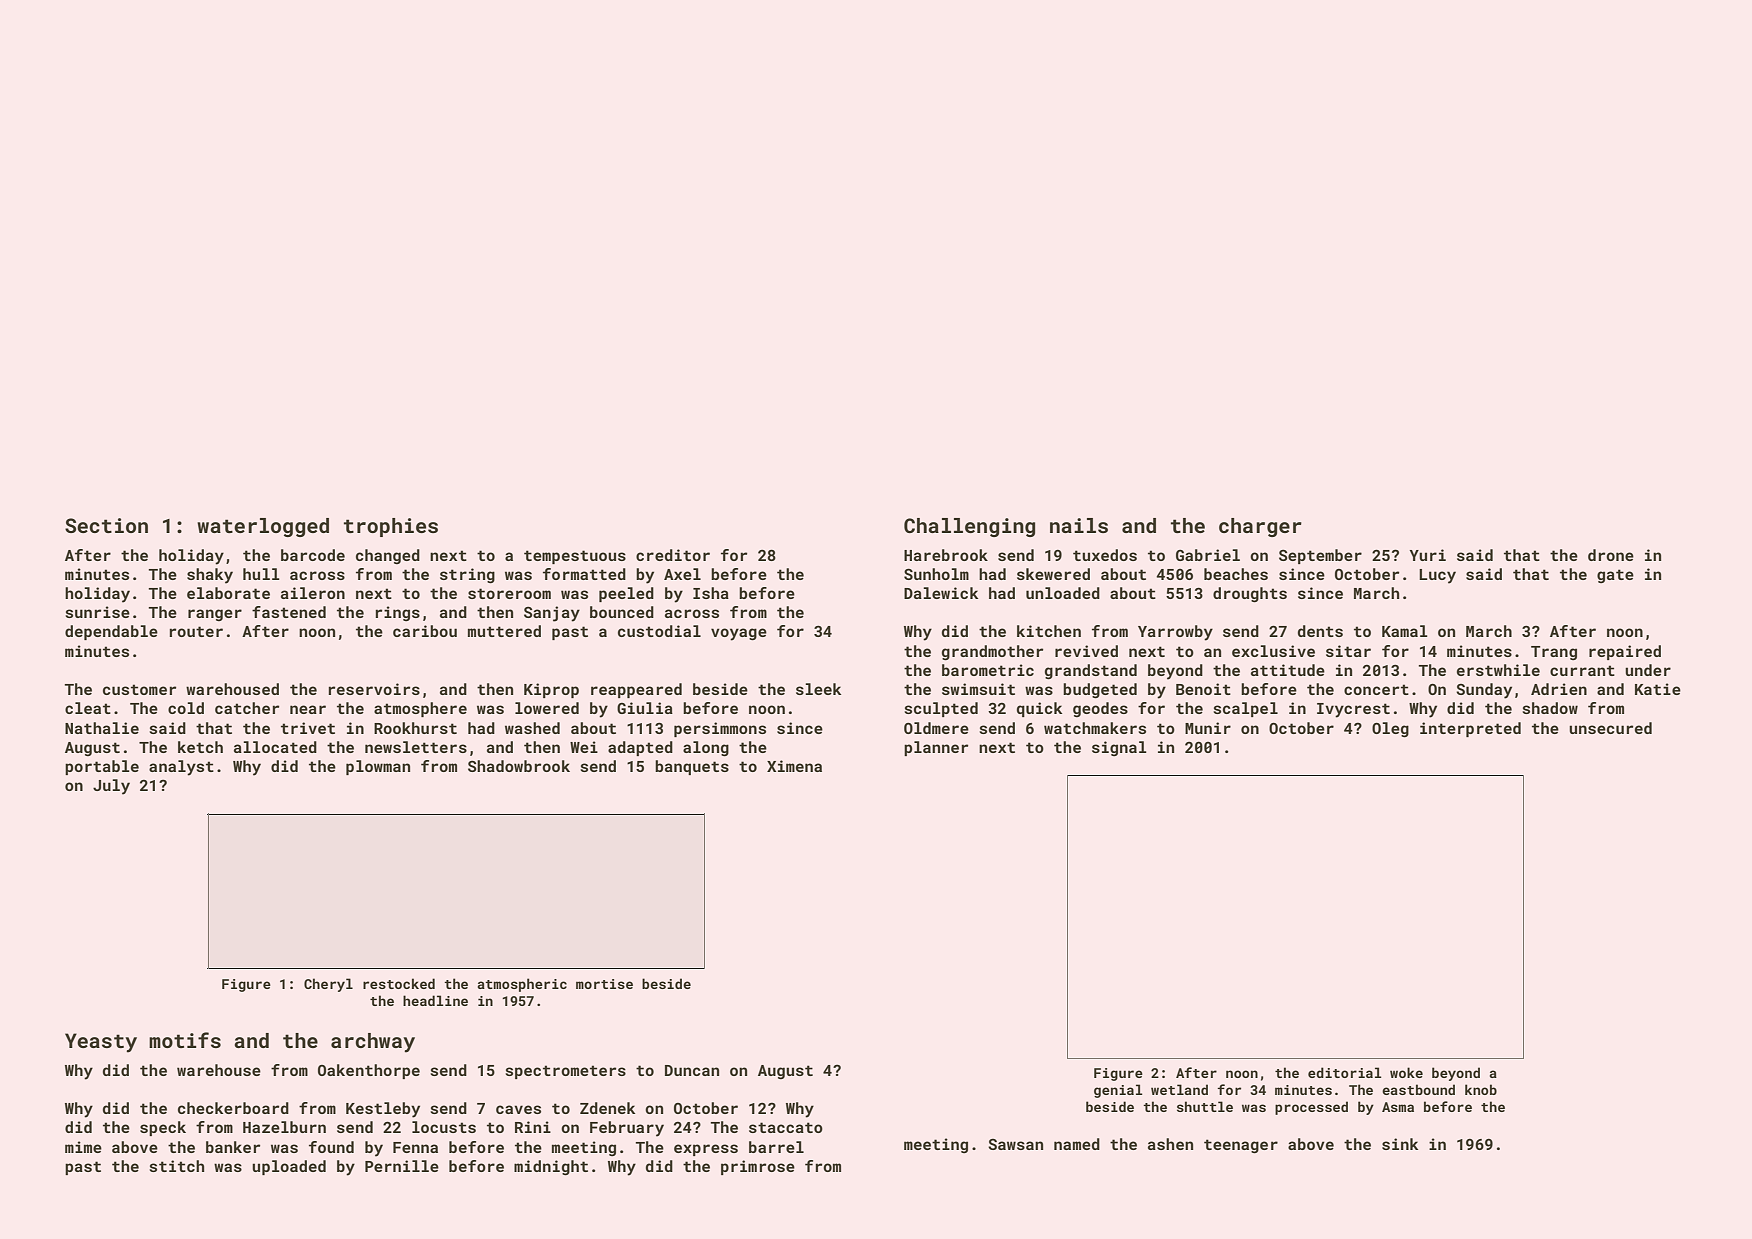 Image resolution: width=1752 pixels, height=1239 pixels. I want to click on genial, so click(1118, 1091).
